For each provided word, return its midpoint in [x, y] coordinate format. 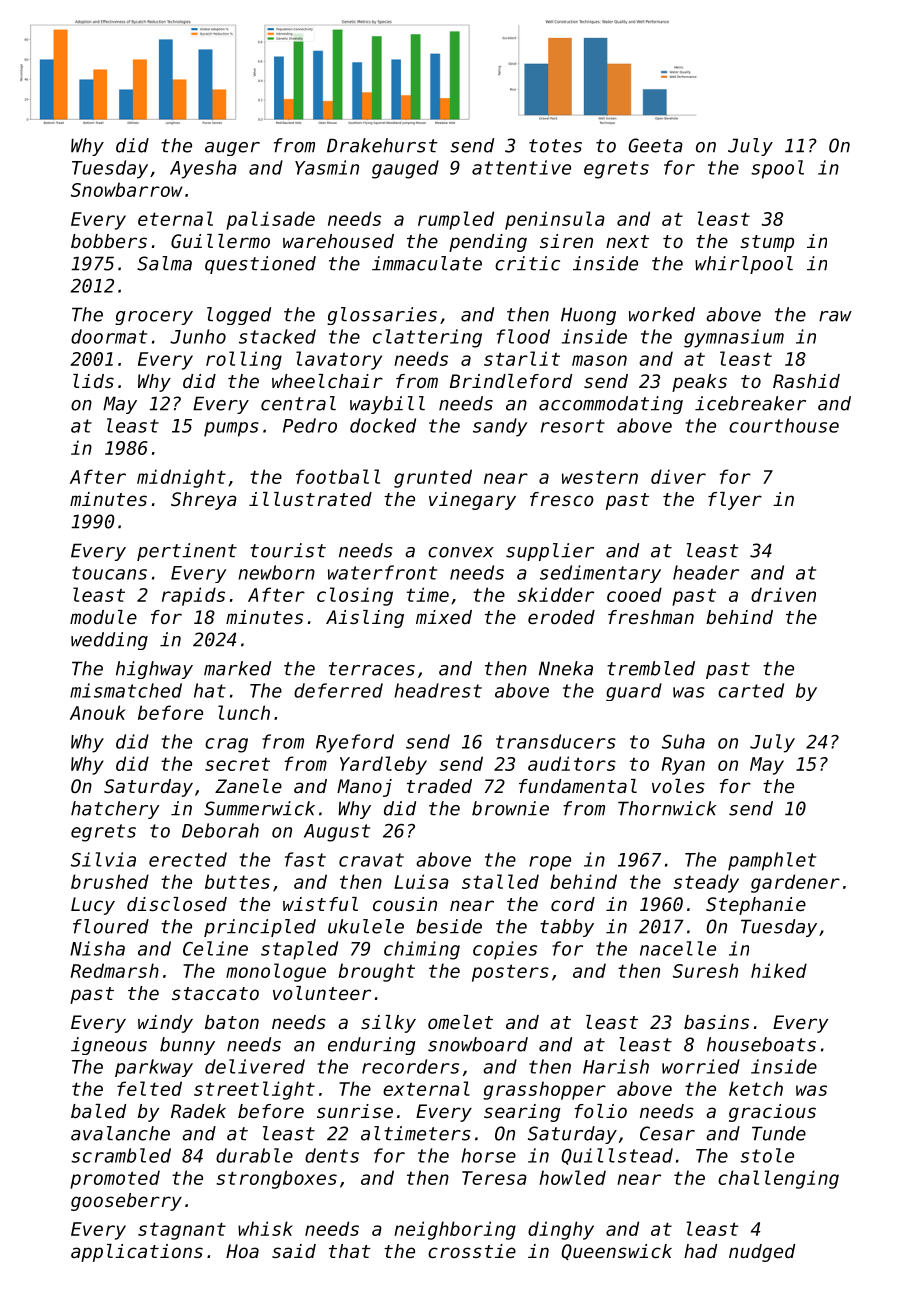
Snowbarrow [127, 189]
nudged [762, 1253]
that [350, 1251]
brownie [510, 808]
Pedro [310, 425]
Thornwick [667, 808]
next [627, 241]
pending [488, 243]
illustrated [310, 499]
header [706, 572]
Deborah [220, 830]
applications [137, 1253]
